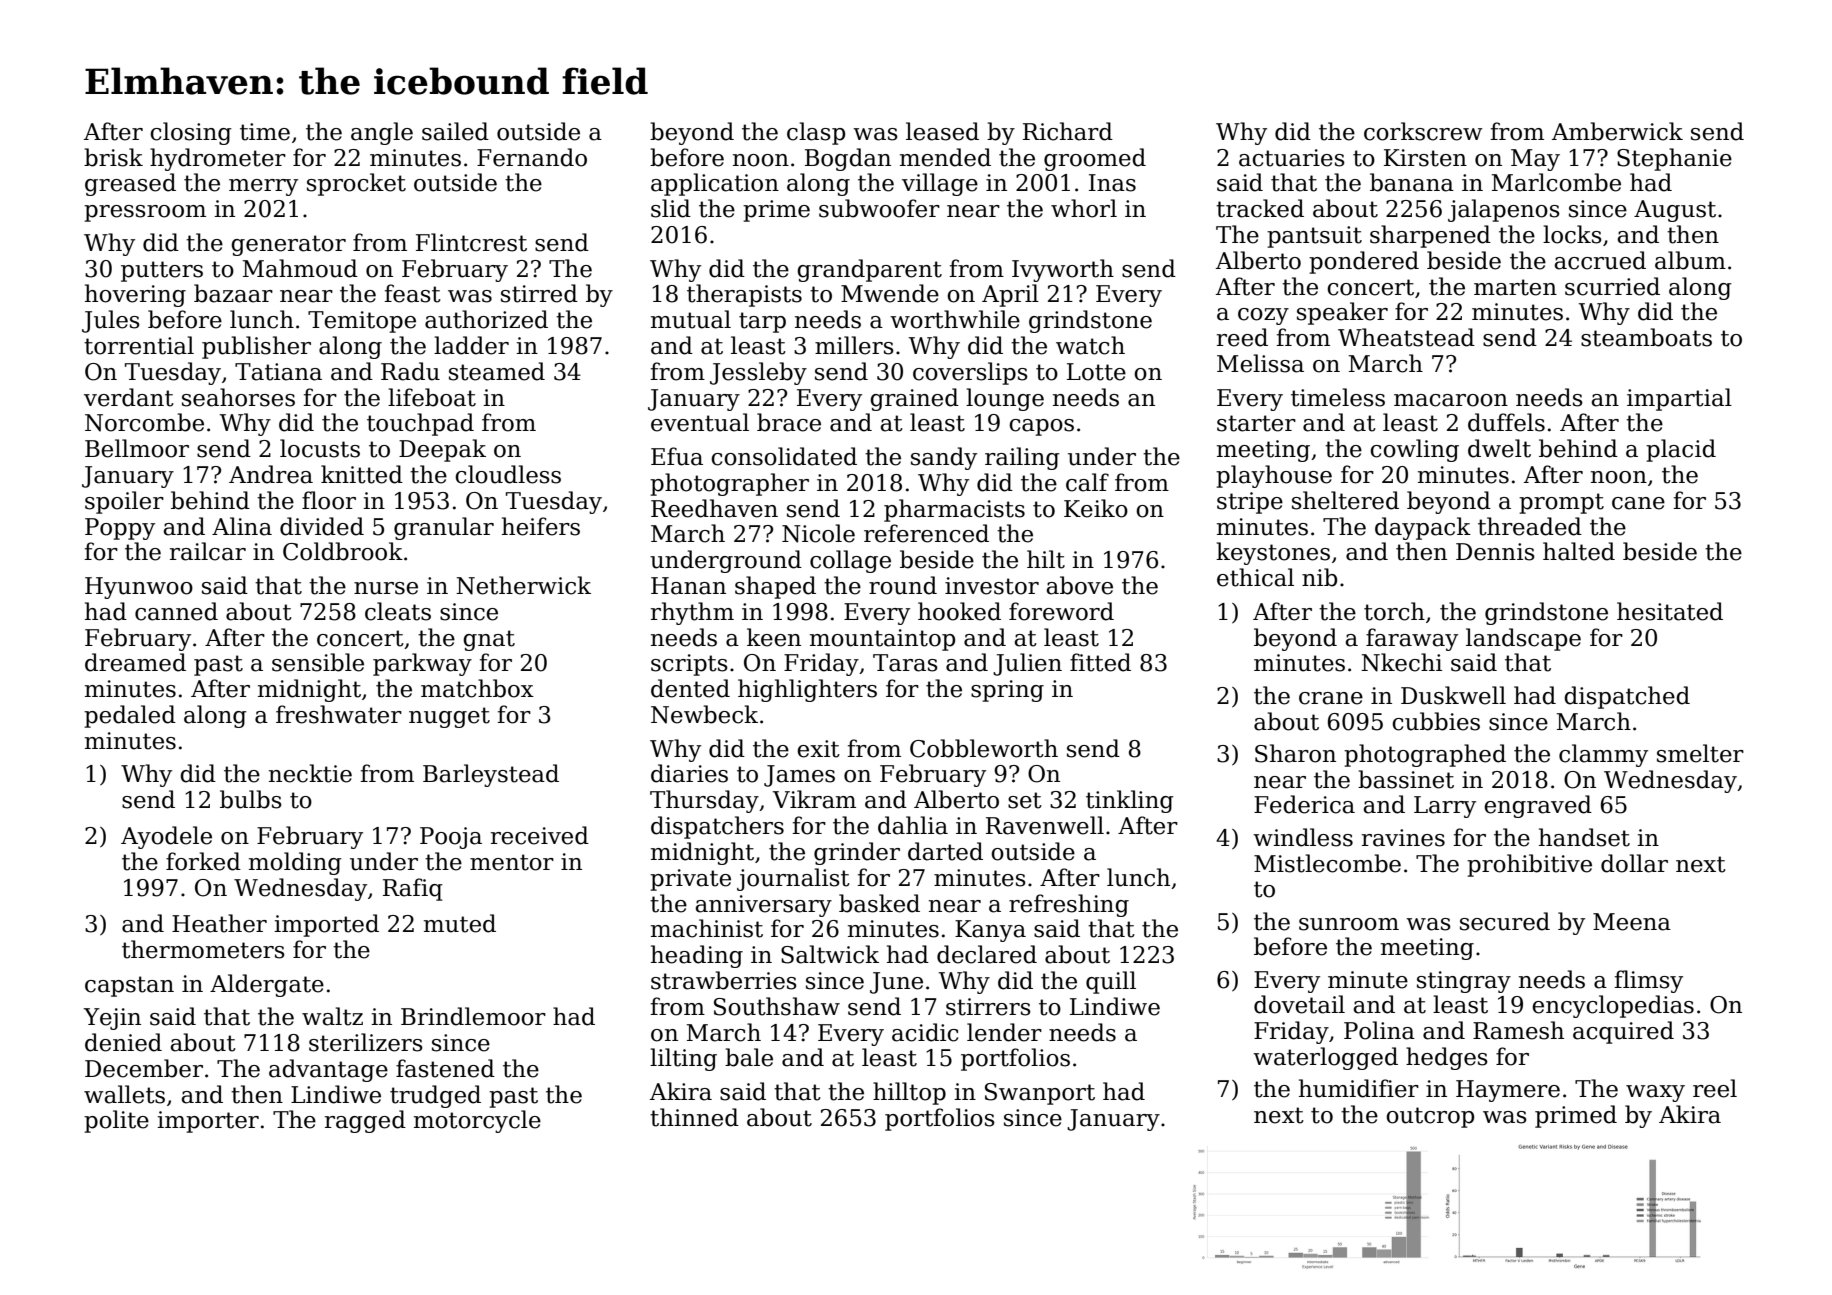 This screenshot has width=1832, height=1295. Describe the element at coordinates (471, 242) in the screenshot. I see `Flintcrest` at that location.
